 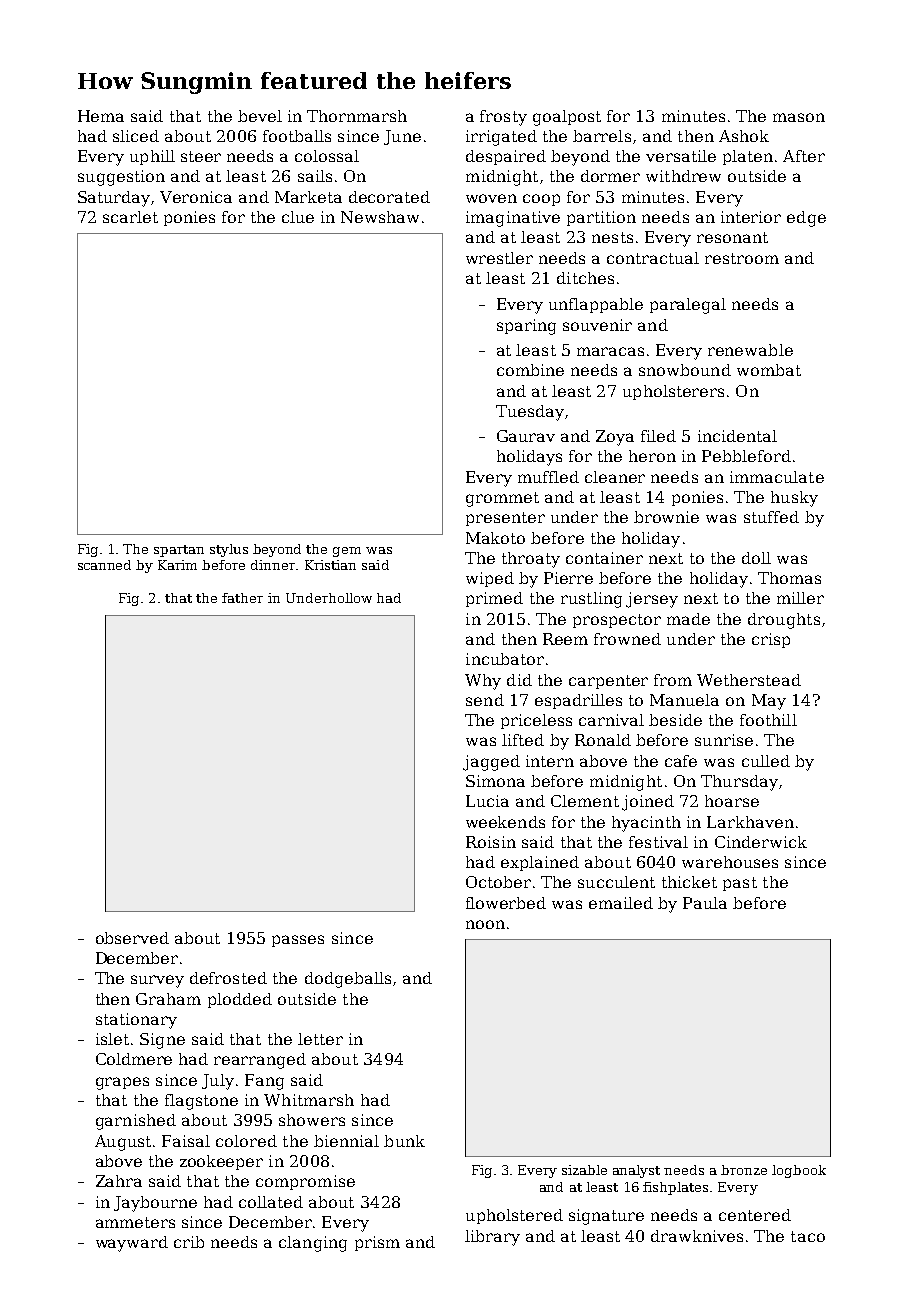 What do you see at coordinates (806, 219) in the screenshot?
I see `edge` at bounding box center [806, 219].
